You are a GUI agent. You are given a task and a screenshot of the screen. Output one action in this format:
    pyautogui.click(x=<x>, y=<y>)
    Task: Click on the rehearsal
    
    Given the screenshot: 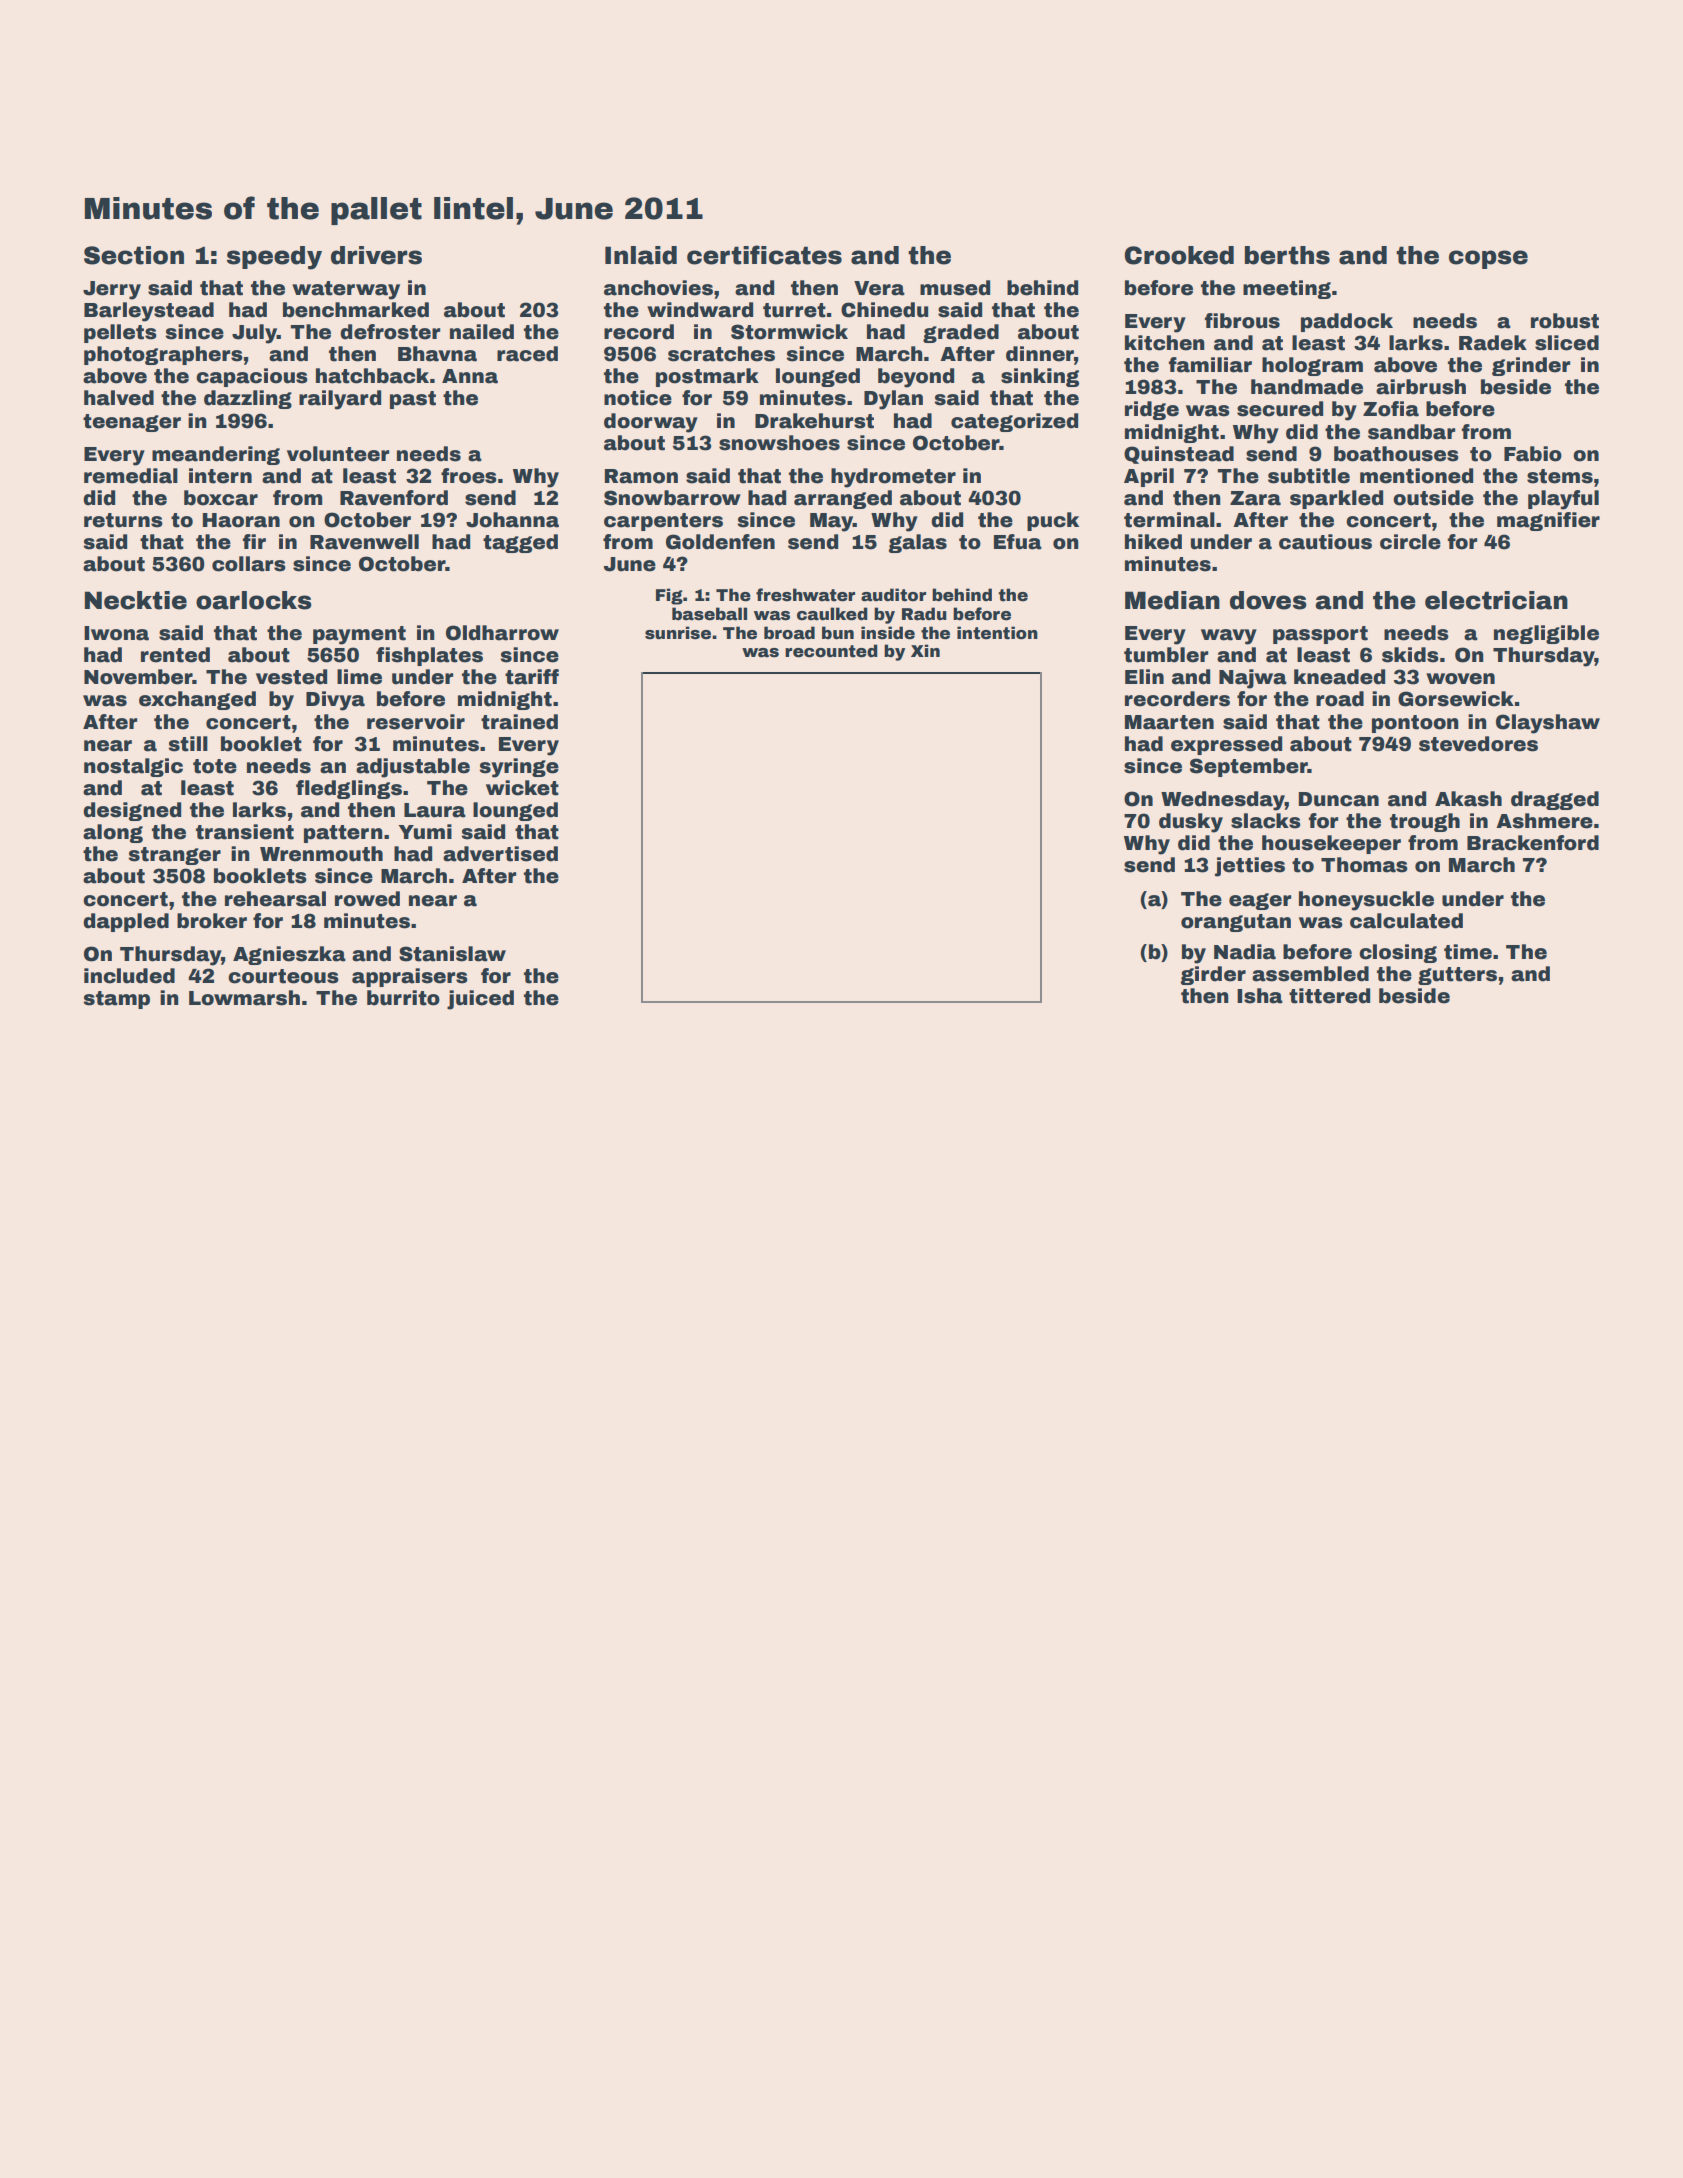 What is the action you would take?
    pyautogui.click(x=275, y=899)
